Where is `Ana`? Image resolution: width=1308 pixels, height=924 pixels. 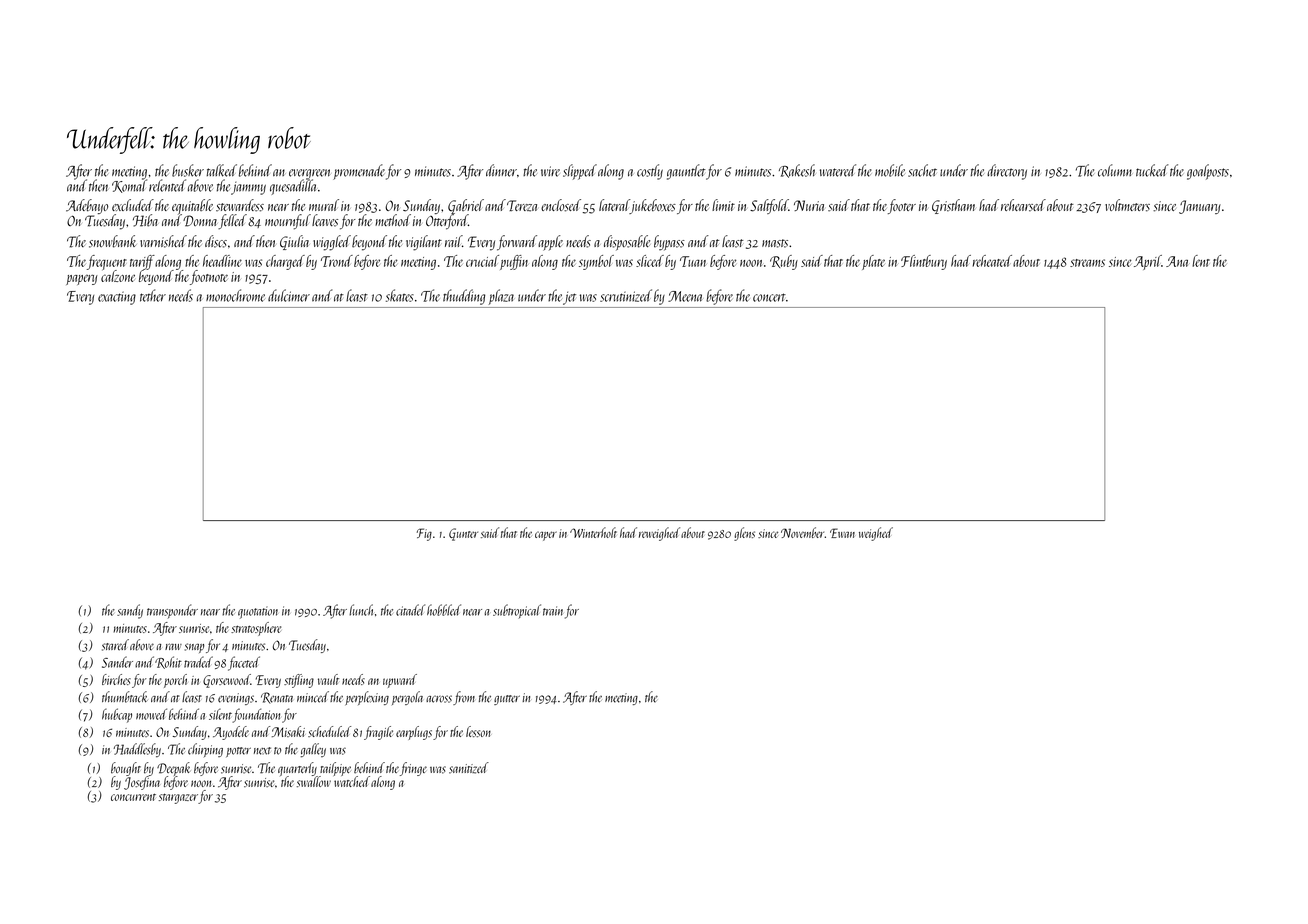
Ana is located at coordinates (1177, 261).
